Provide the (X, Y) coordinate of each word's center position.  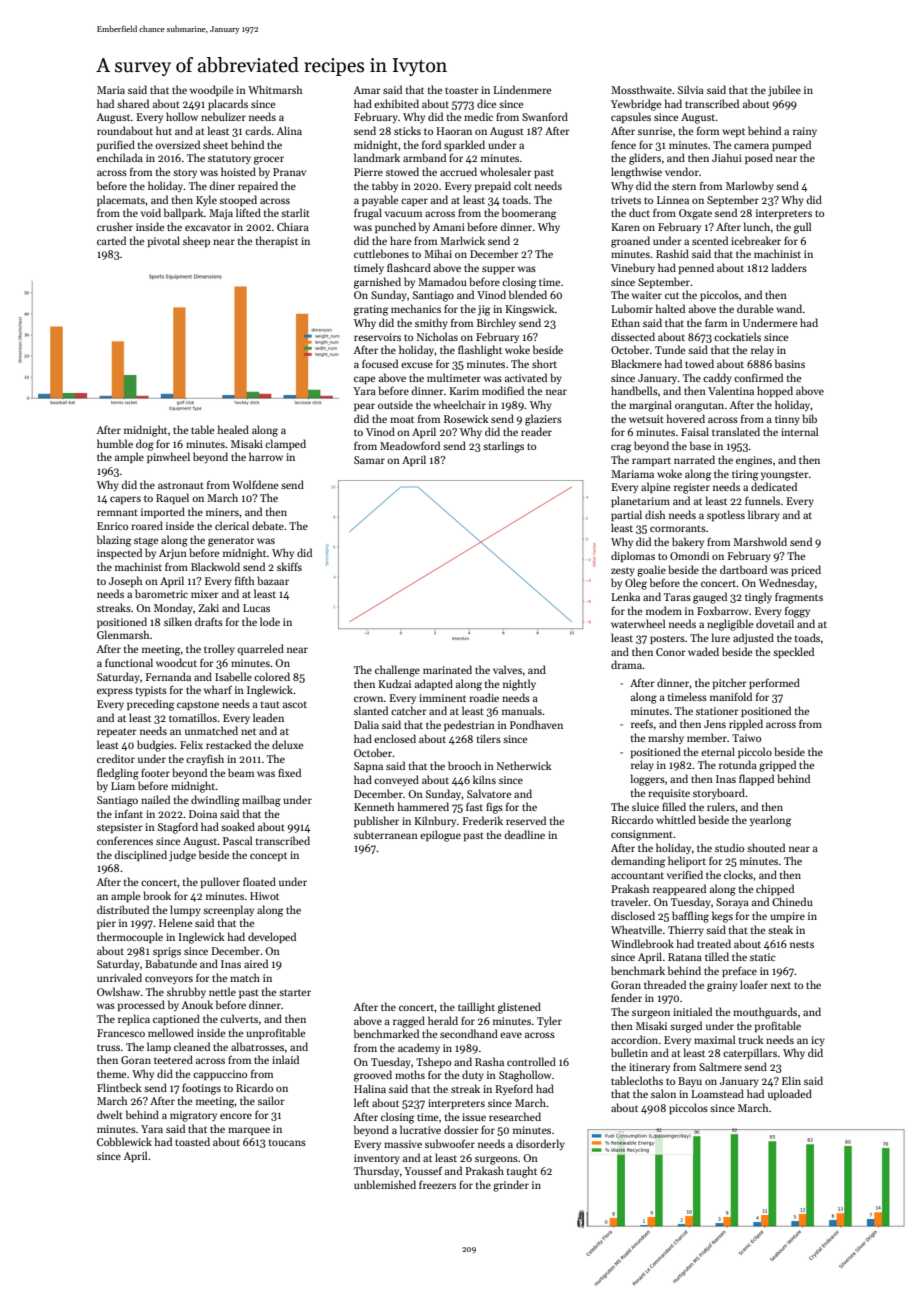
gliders (645, 159)
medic (478, 116)
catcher (409, 710)
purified (116, 145)
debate (268, 525)
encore (236, 1116)
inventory (377, 1159)
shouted (766, 847)
